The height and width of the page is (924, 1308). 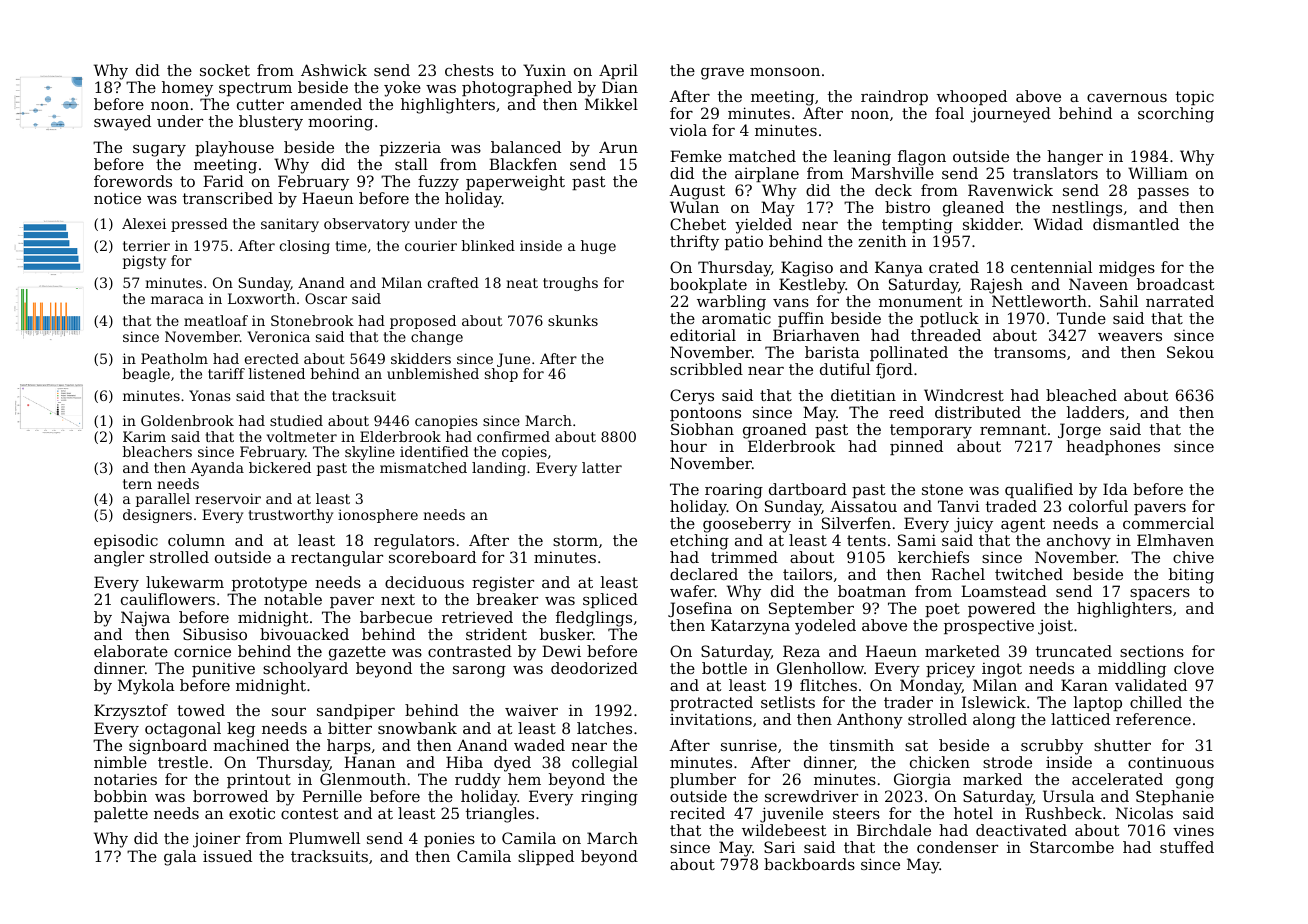 What do you see at coordinates (785, 71) in the page?
I see `monsoon` at bounding box center [785, 71].
